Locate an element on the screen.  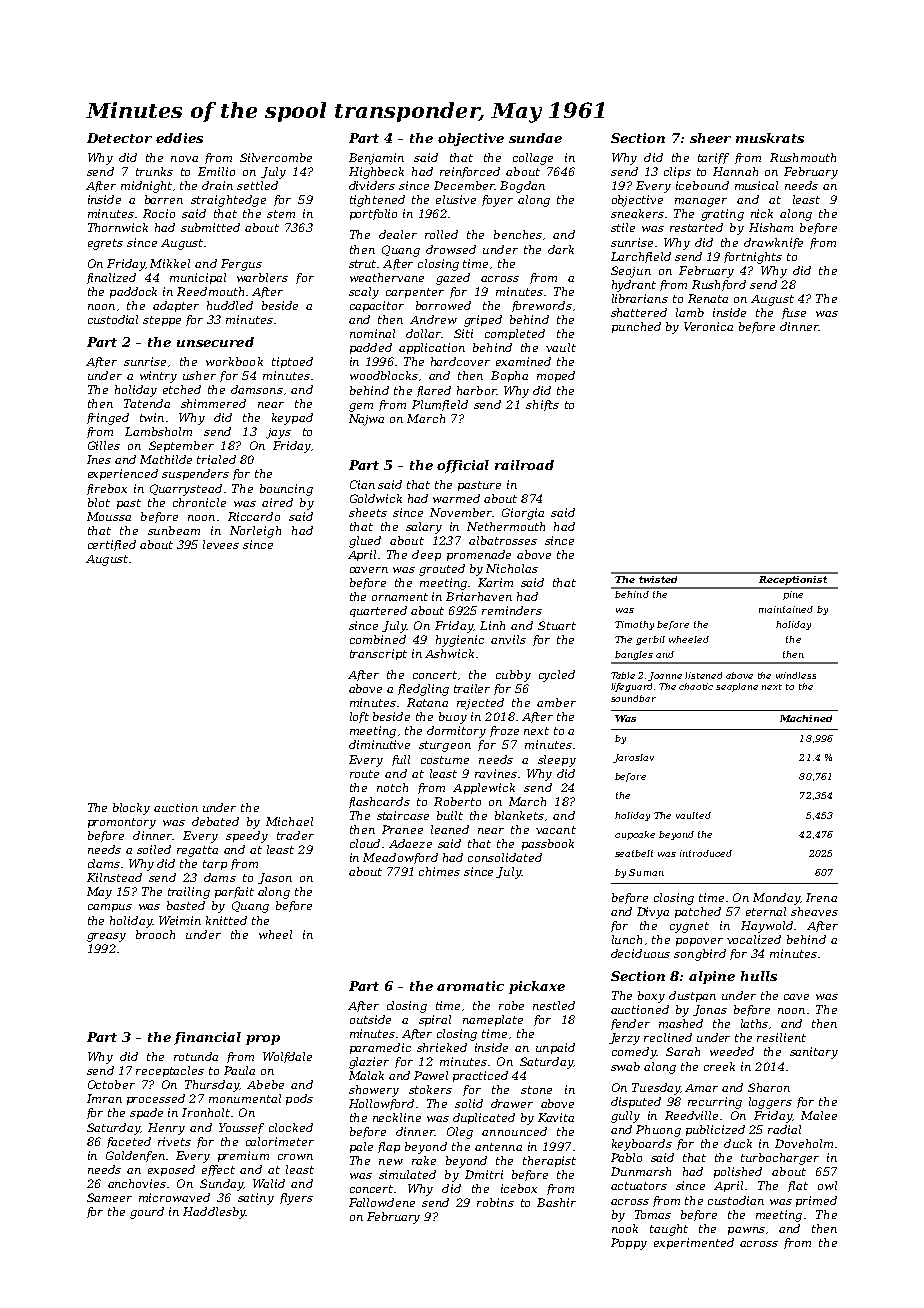
blankets is located at coordinates (519, 815).
